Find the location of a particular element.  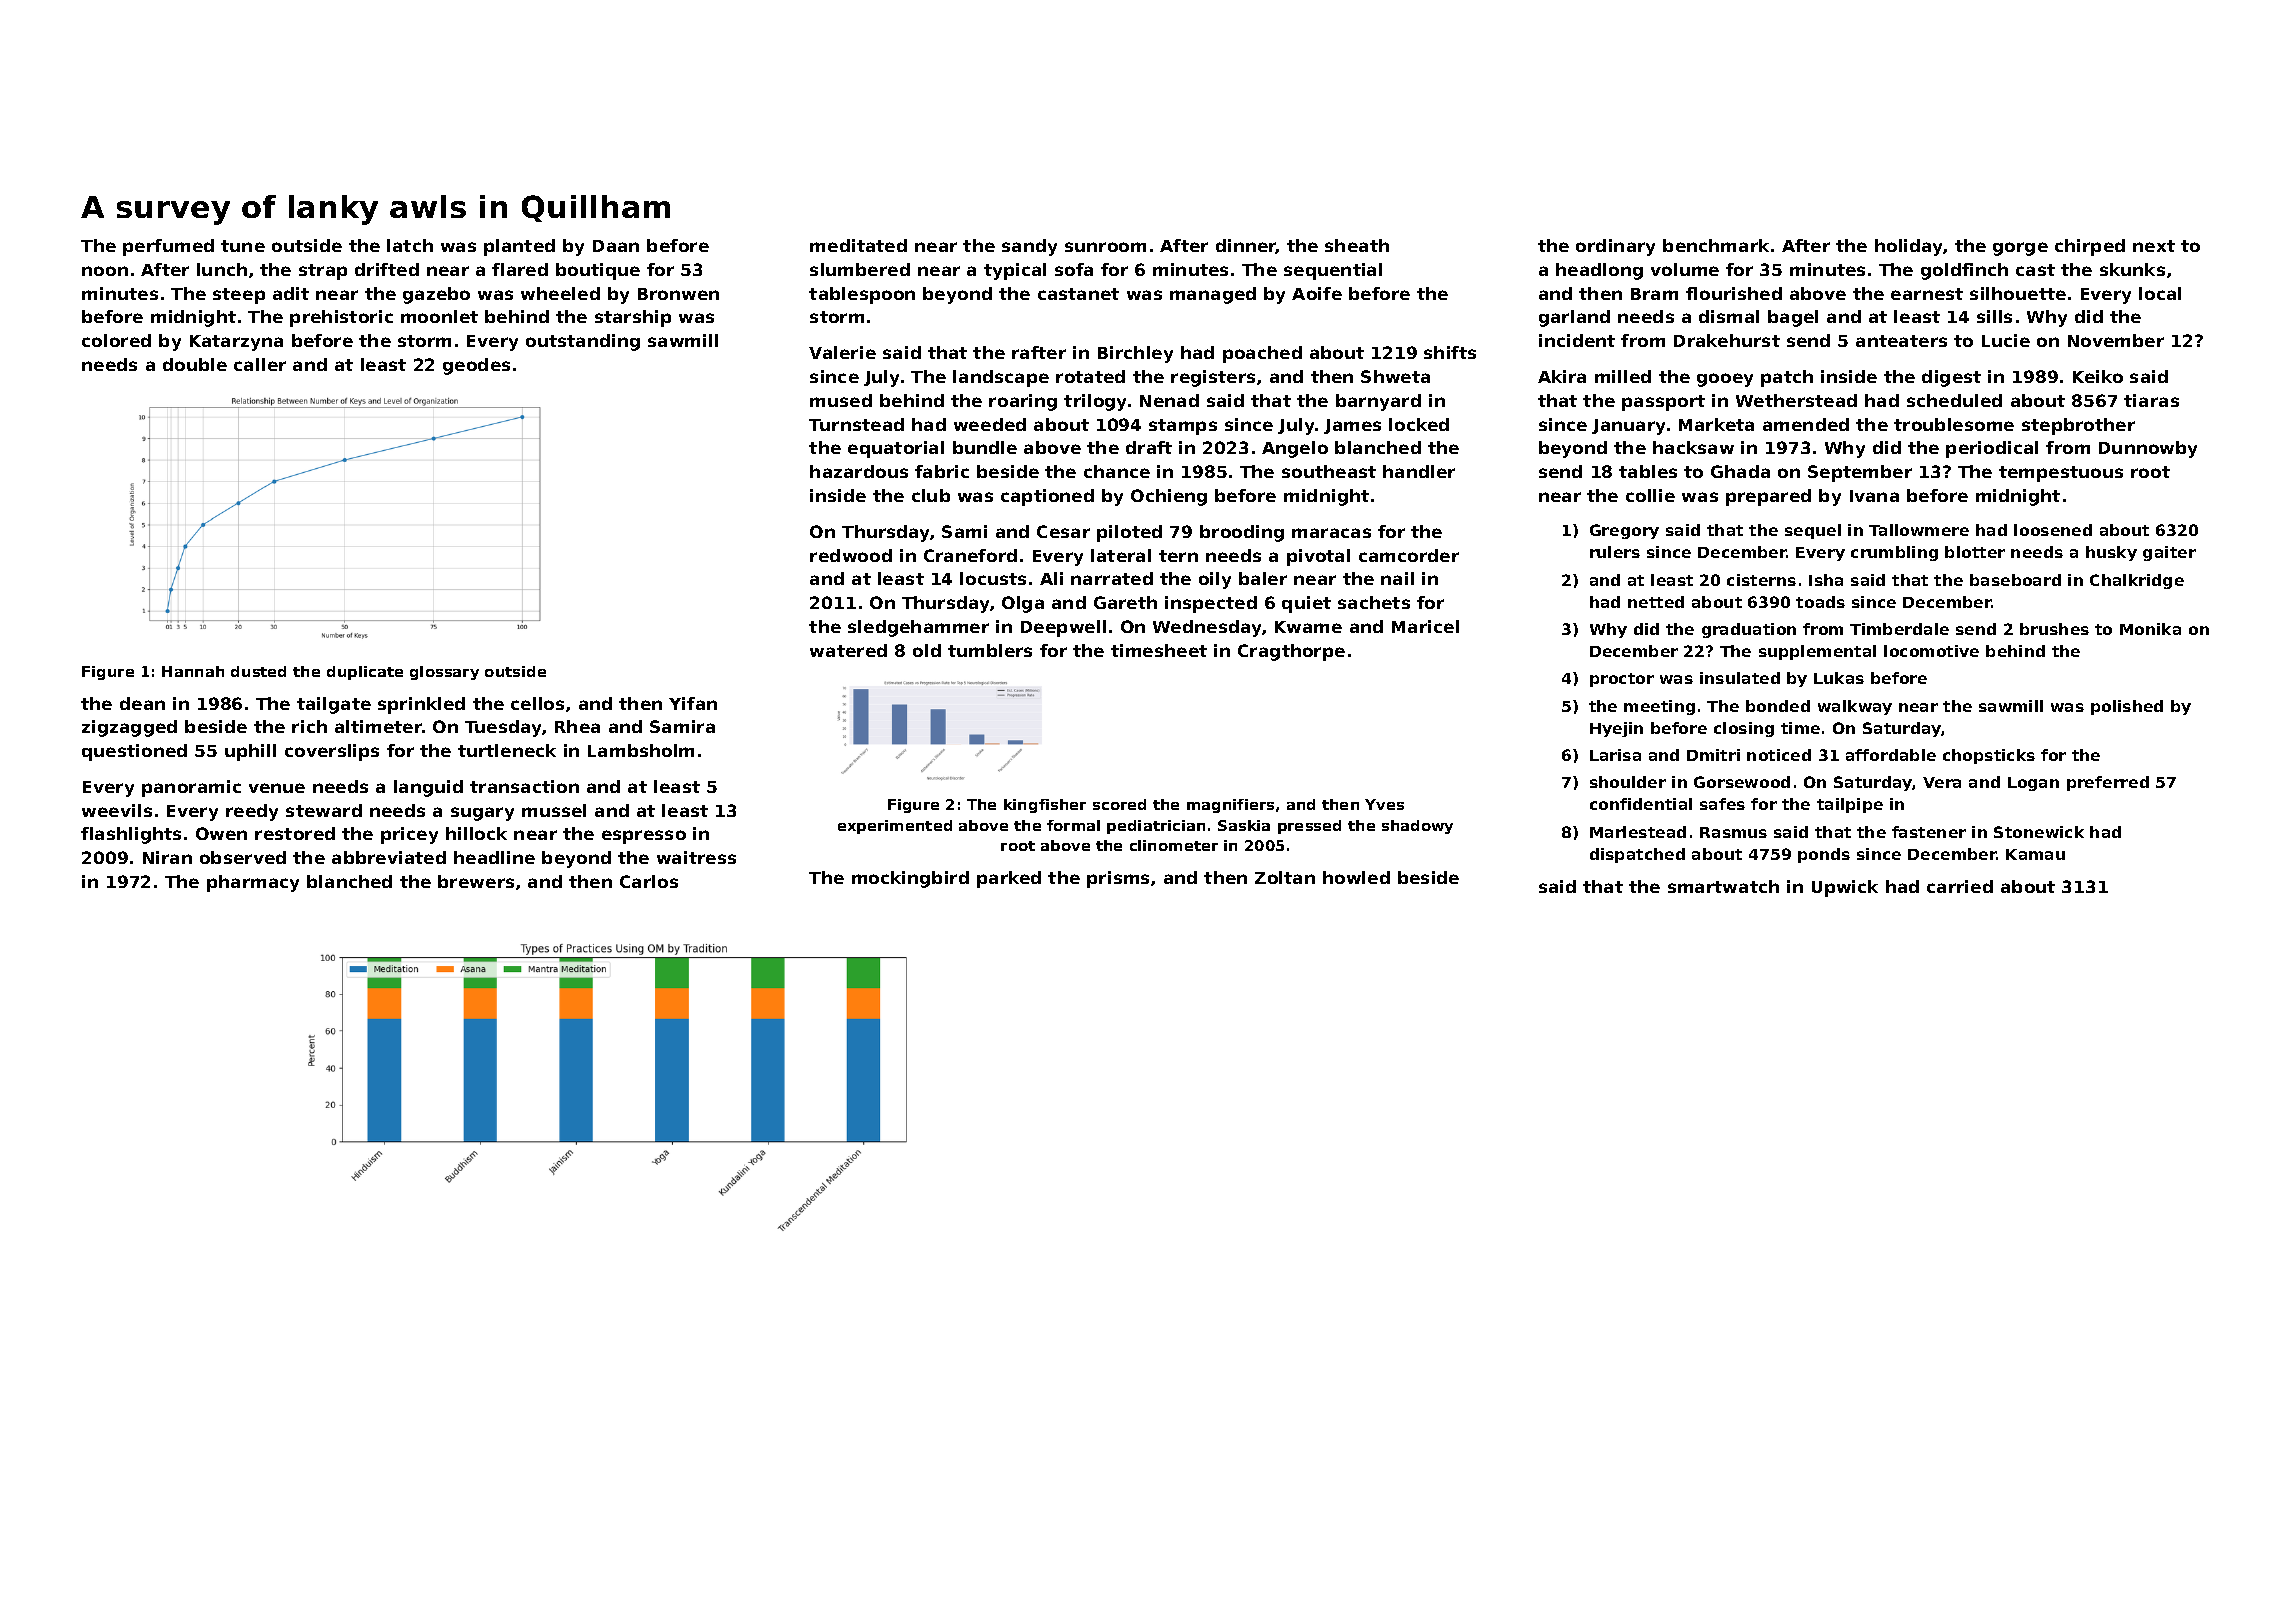

drifted is located at coordinates (387, 269).
